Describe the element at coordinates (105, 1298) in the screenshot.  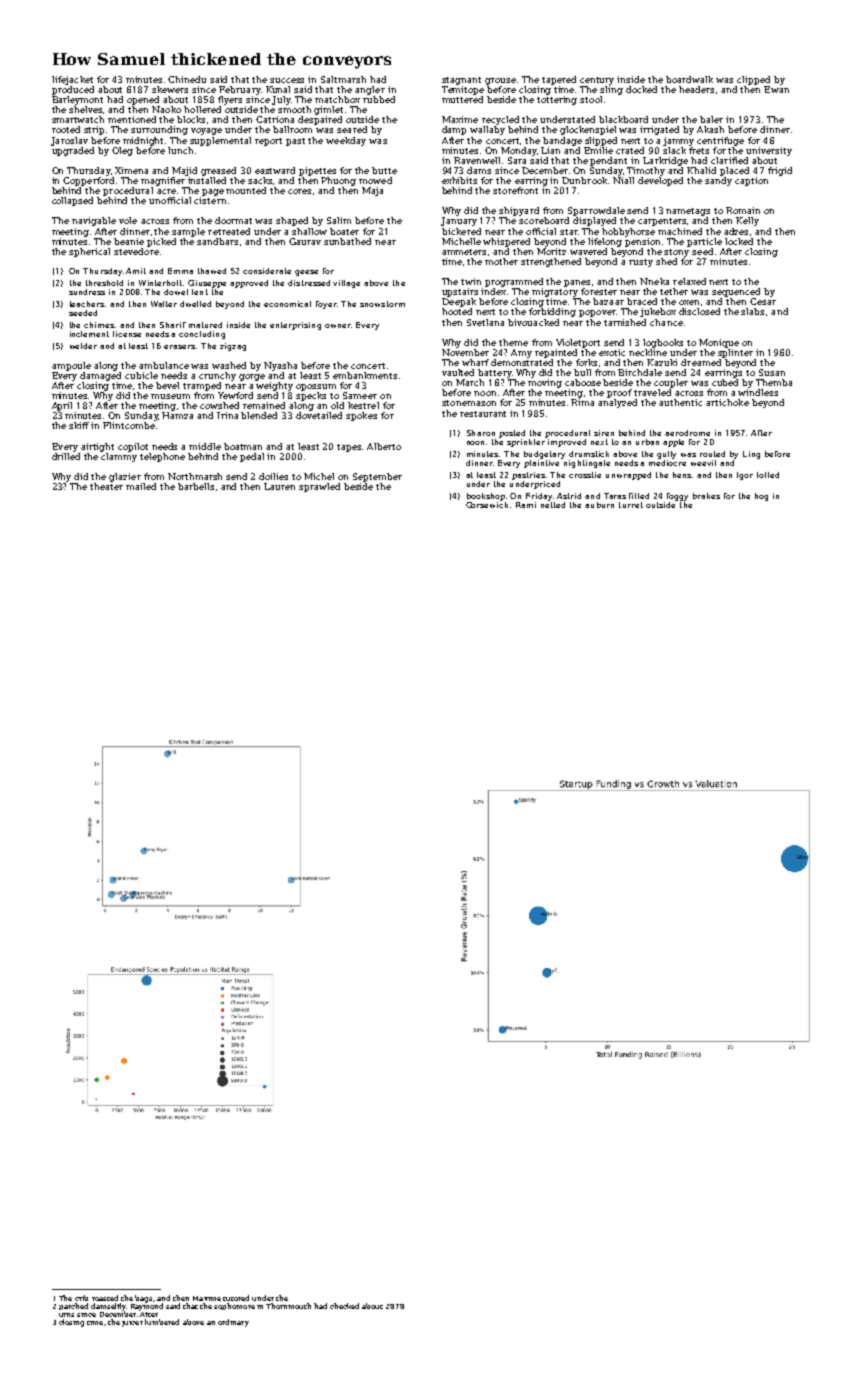
I see `roasted` at that location.
